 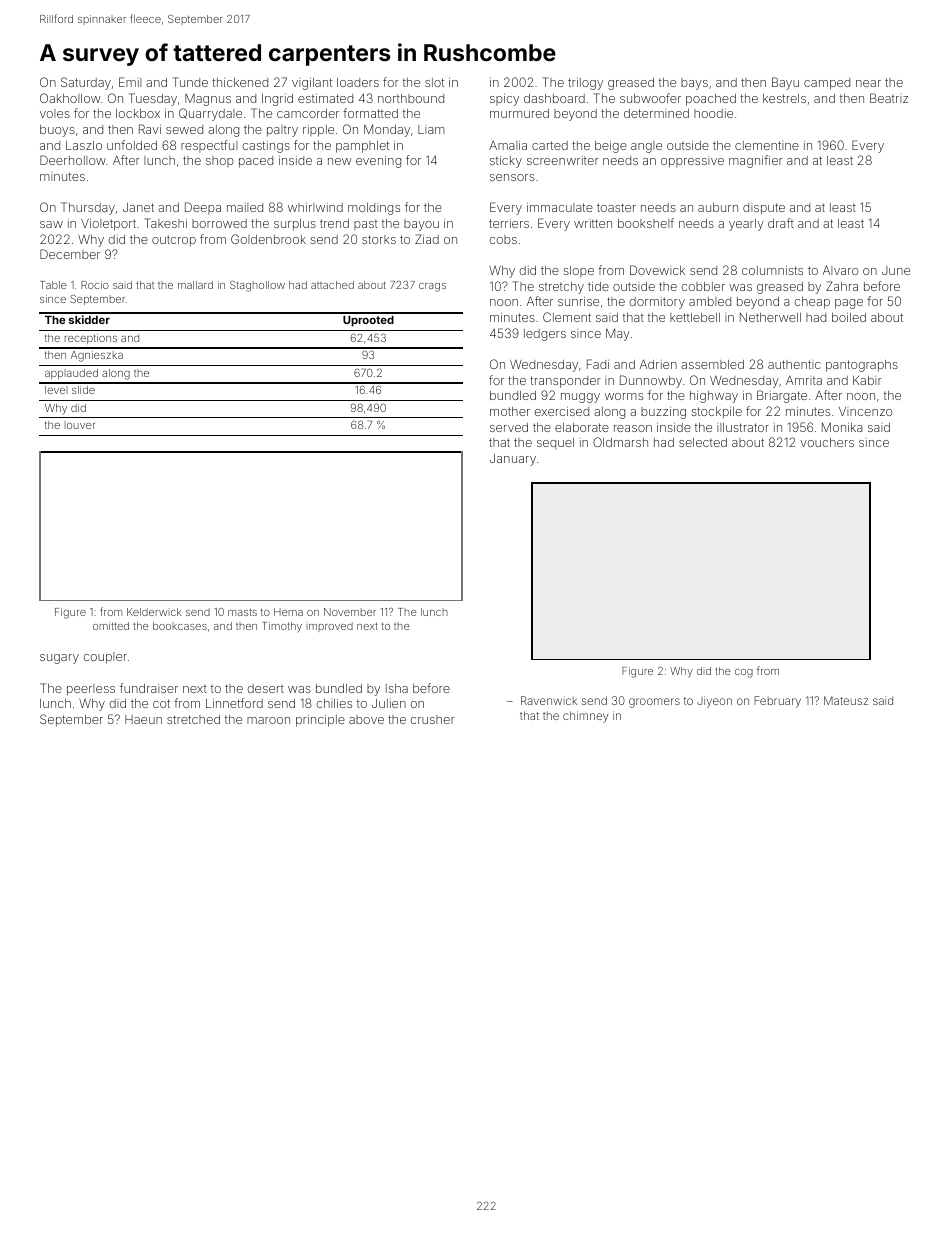 What do you see at coordinates (154, 612) in the screenshot?
I see `Kelderwick` at bounding box center [154, 612].
